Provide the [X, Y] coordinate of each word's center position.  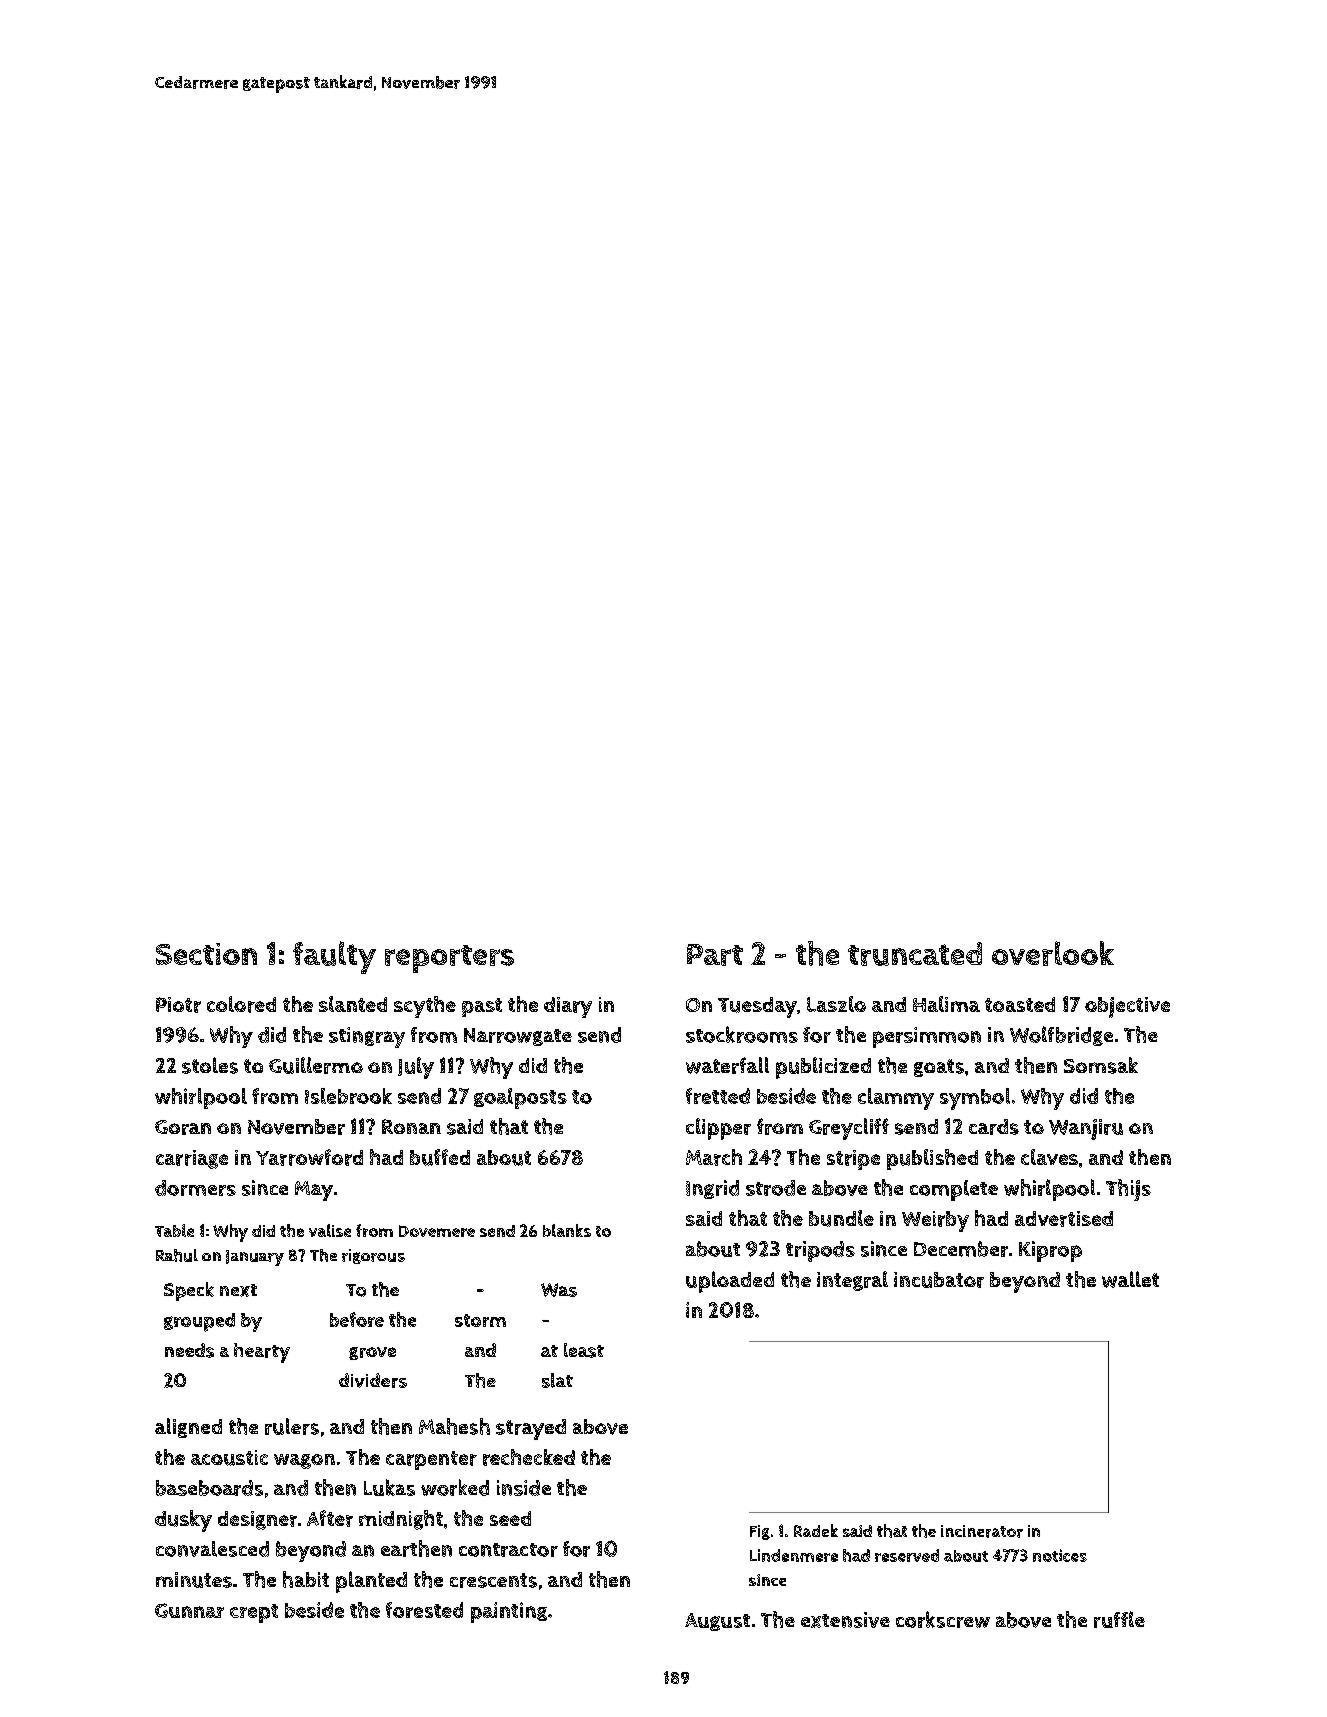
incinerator [982, 1531]
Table [174, 1230]
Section [206, 954]
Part [715, 955]
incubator [939, 1280]
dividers [373, 1380]
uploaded [730, 1282]
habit [306, 1579]
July [416, 1068]
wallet [1130, 1279]
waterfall [727, 1065]
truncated [915, 954]
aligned [188, 1428]
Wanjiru [1086, 1129]
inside [524, 1488]
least [584, 1350]
